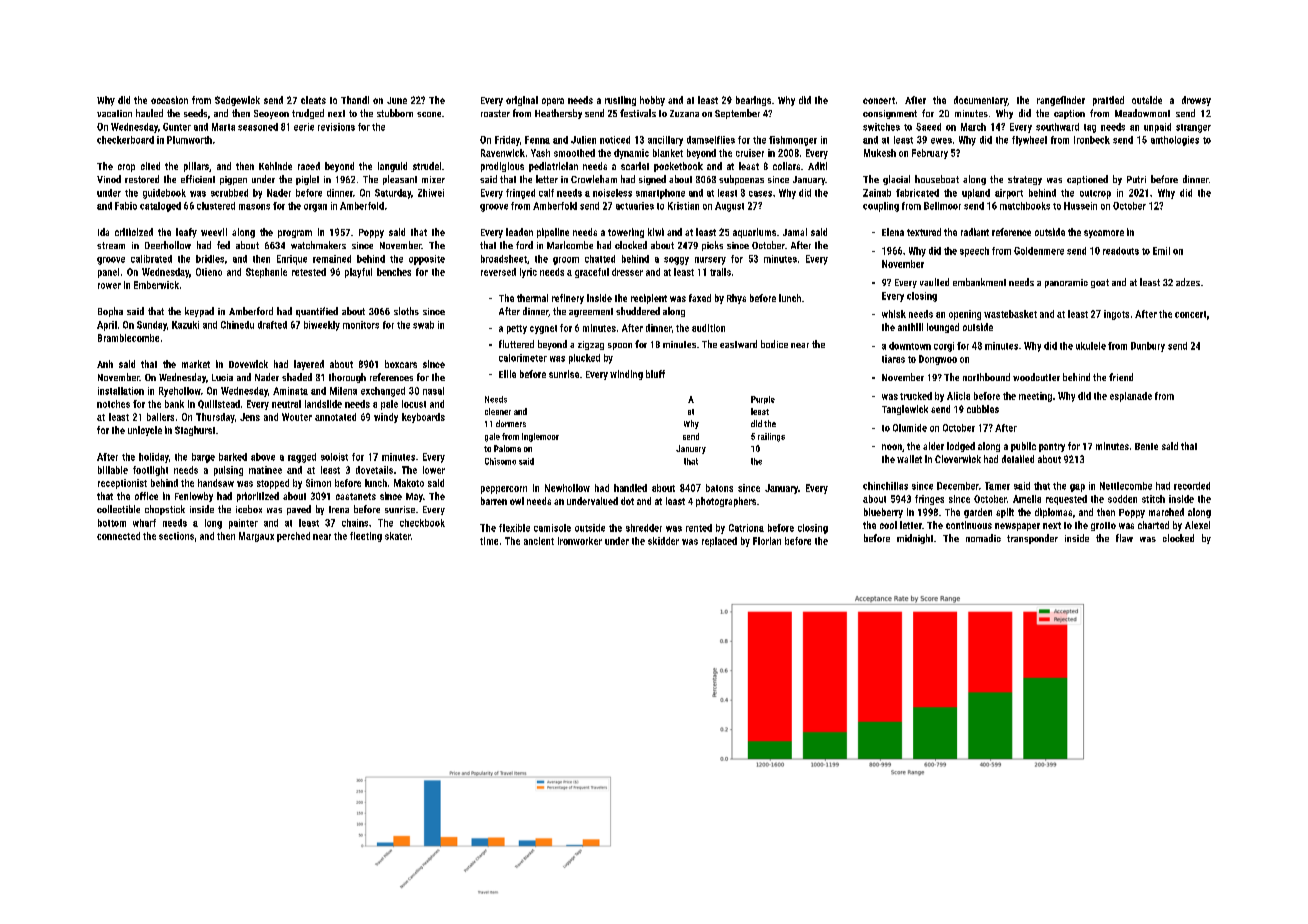 This page has height=924, width=1308. Describe the element at coordinates (626, 233) in the page. I see `towering` at that location.
